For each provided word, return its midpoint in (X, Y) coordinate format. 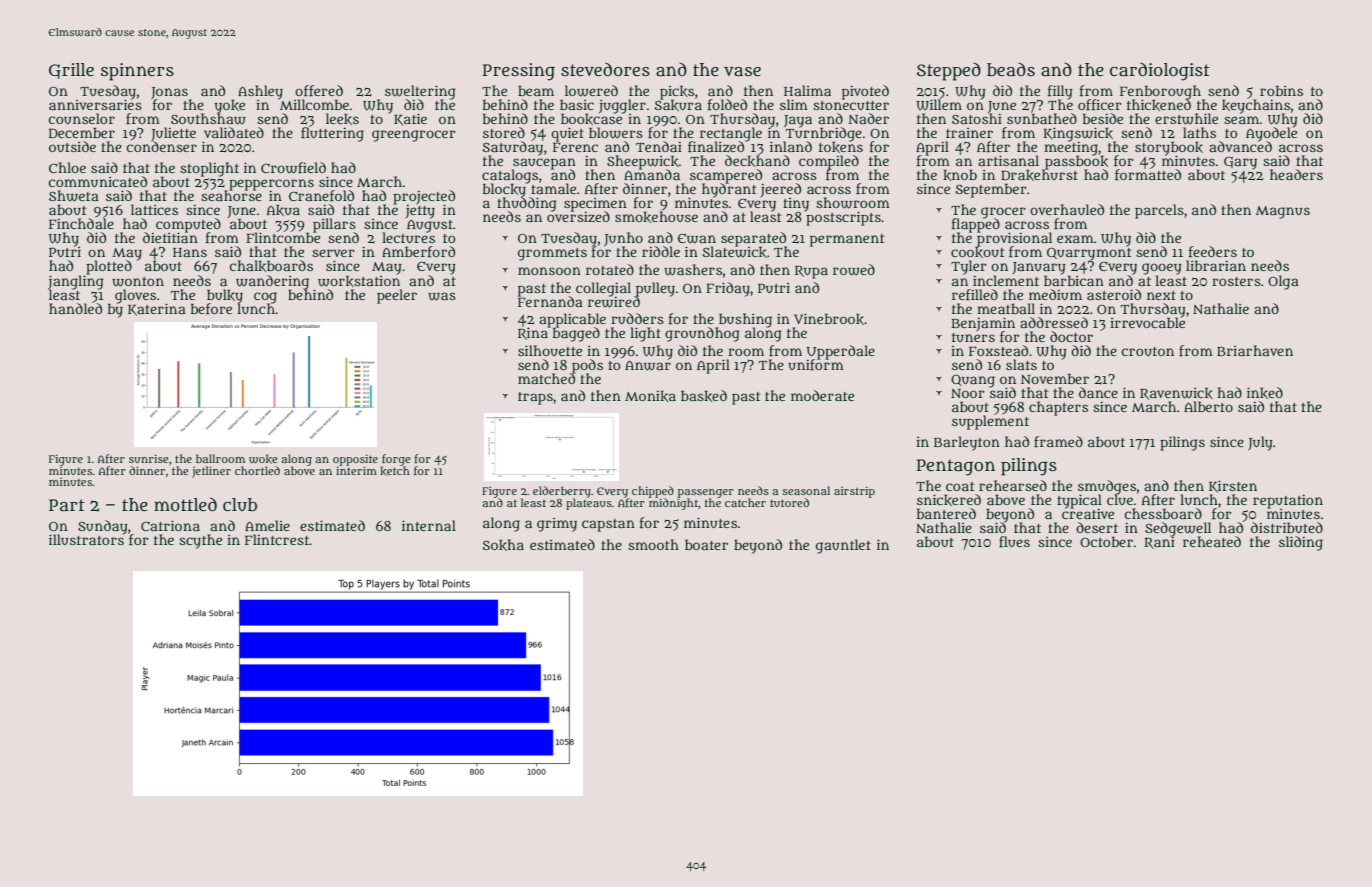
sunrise (148, 458)
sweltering (420, 92)
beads (1011, 70)
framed (1058, 441)
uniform (816, 364)
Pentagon (956, 467)
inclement (1006, 280)
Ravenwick (1176, 394)
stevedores (605, 69)
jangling (75, 282)
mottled (185, 504)
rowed (854, 270)
